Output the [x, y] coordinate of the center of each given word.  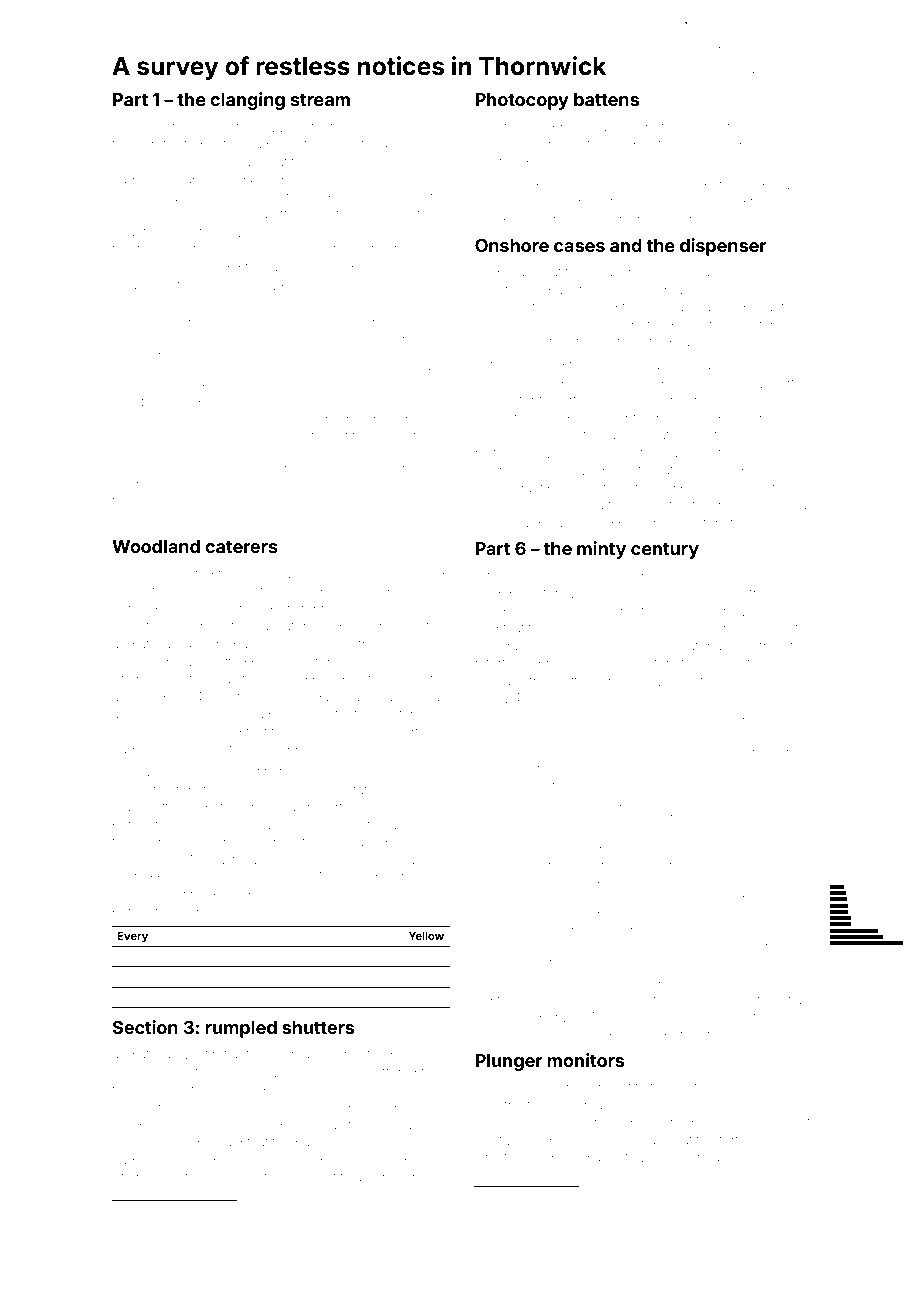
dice [125, 127]
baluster [417, 626]
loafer [694, 646]
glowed [640, 964]
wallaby [730, 145]
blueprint [239, 895]
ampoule [501, 1035]
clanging [247, 101]
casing [263, 487]
